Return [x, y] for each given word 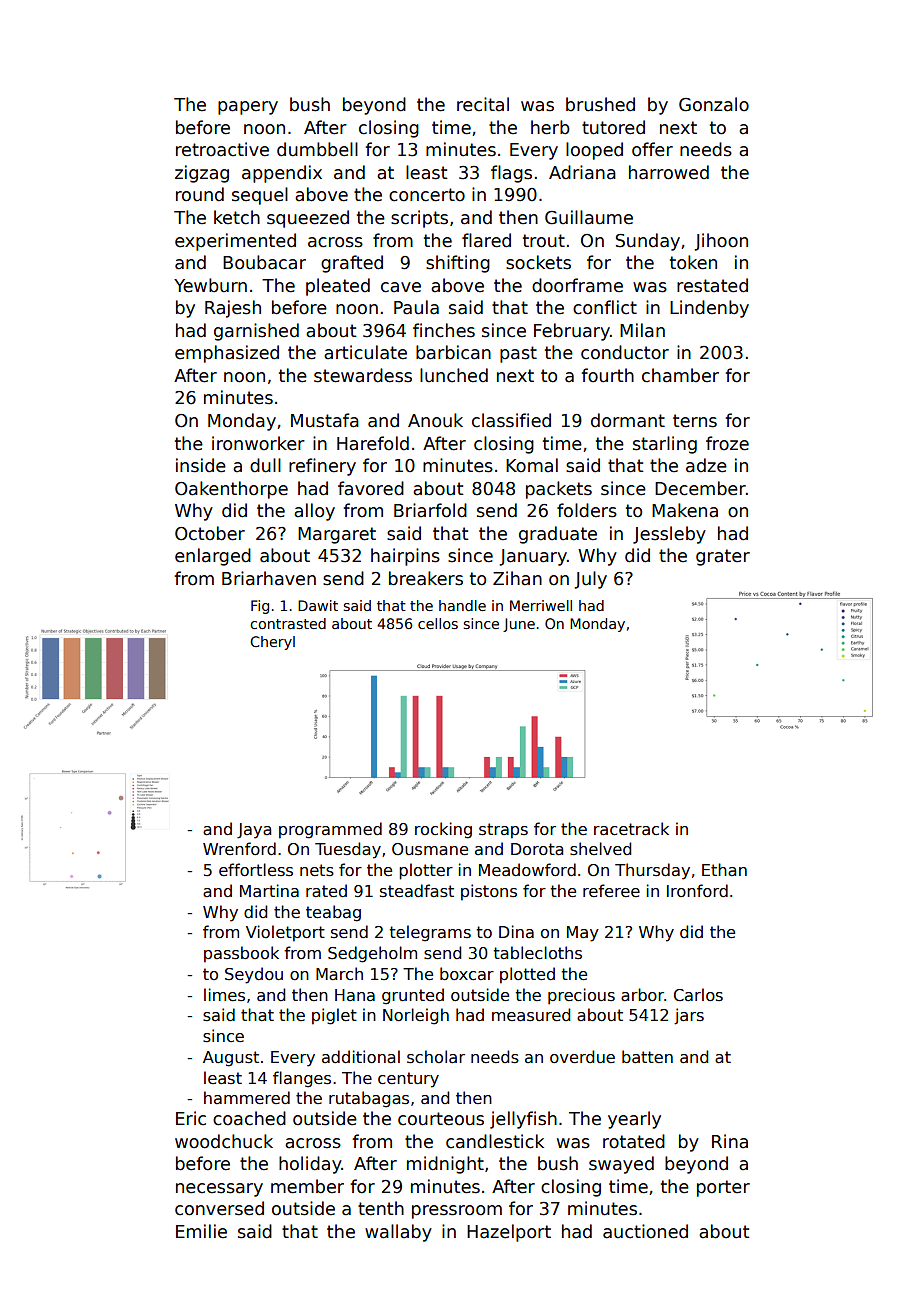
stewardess [363, 375]
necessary [219, 1190]
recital [483, 104]
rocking [443, 830]
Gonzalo [714, 104]
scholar [436, 1057]
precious [581, 996]
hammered [247, 1097]
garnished [256, 332]
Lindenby [709, 309]
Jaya [254, 831]
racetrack [631, 829]
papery [248, 108]
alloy [314, 512]
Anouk [435, 420]
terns [695, 421]
